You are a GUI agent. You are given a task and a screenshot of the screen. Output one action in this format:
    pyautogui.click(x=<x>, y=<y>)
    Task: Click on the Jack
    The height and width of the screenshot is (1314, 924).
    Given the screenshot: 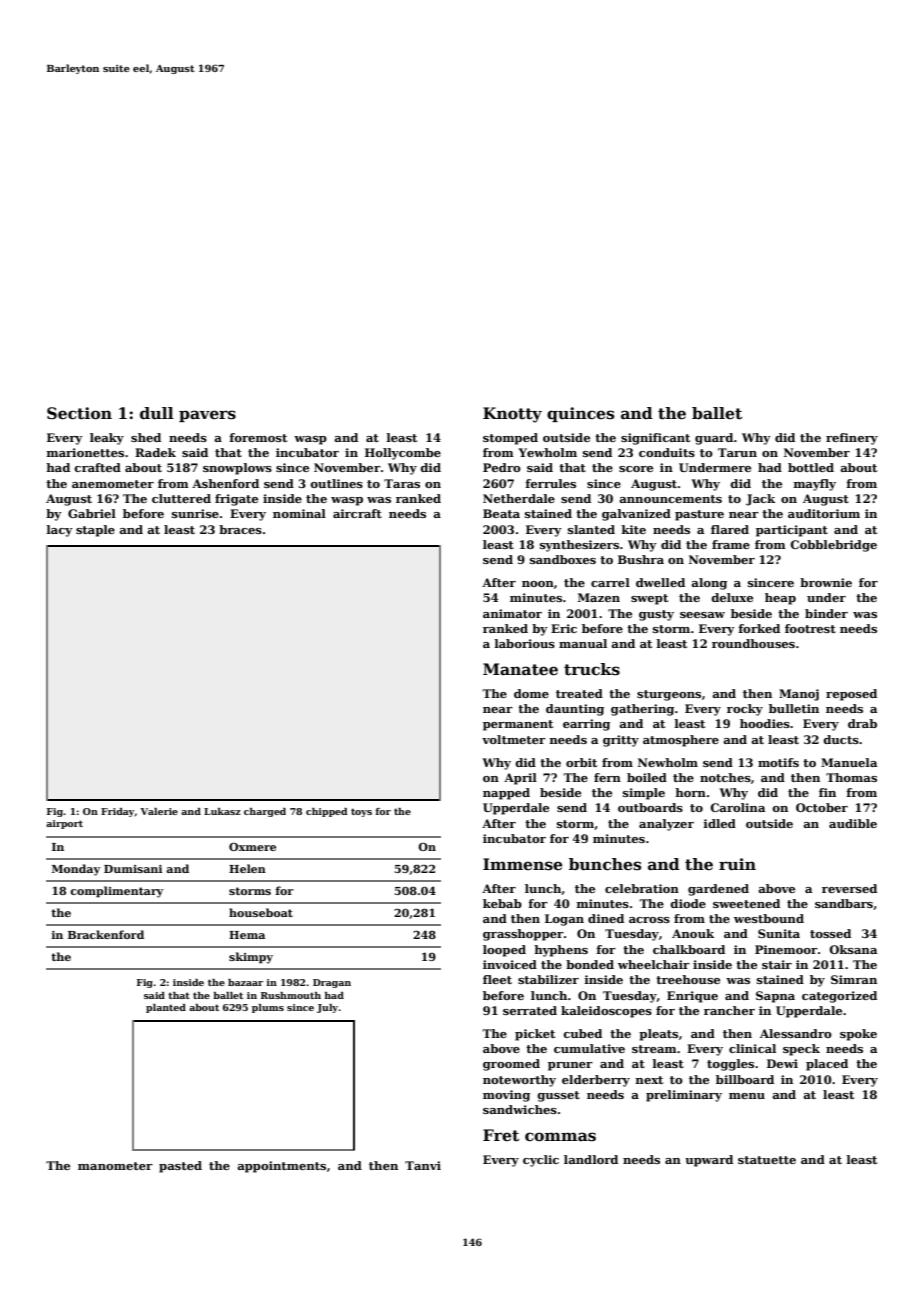 What is the action you would take?
    pyautogui.click(x=760, y=500)
